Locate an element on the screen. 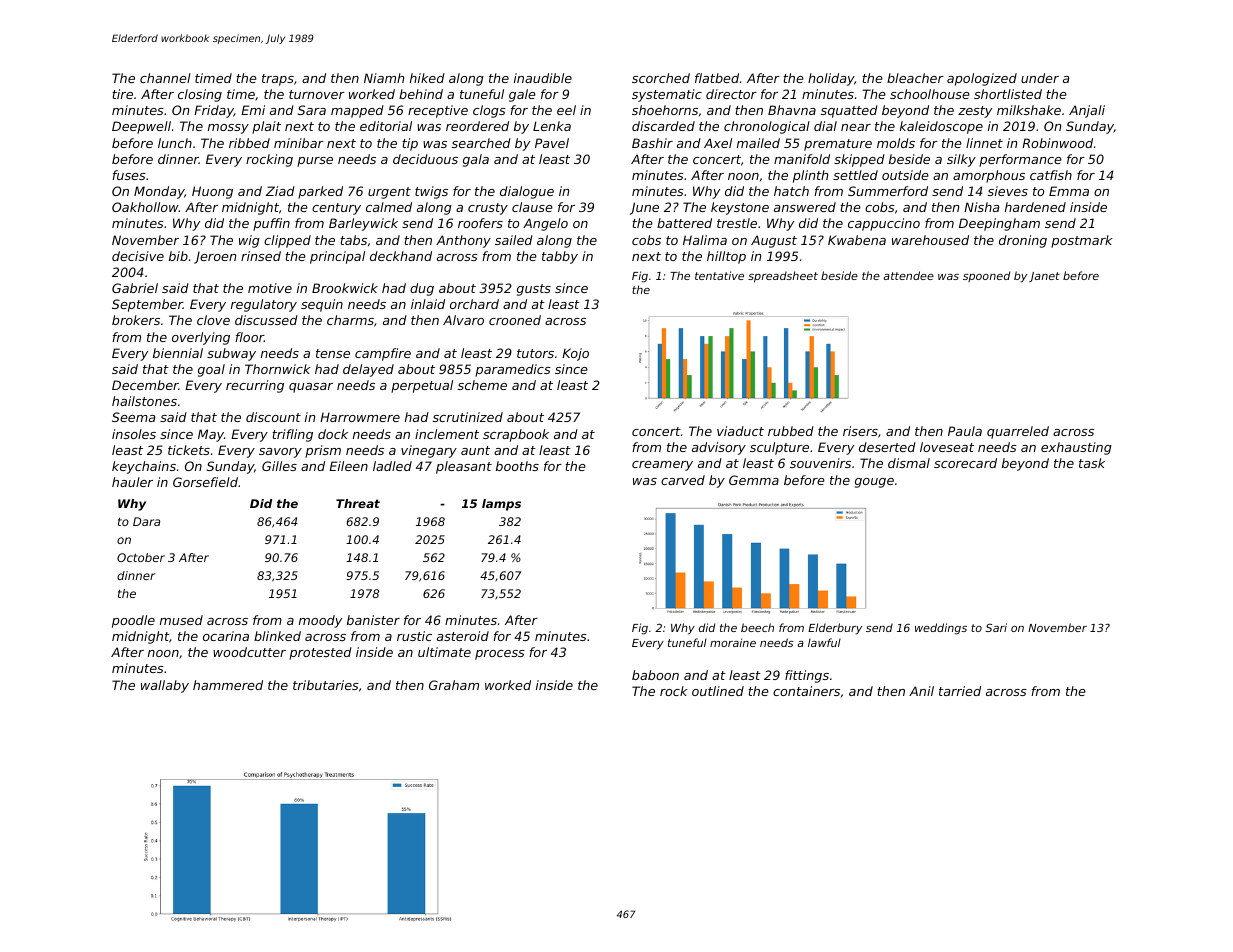 This screenshot has width=1233, height=952. battered is located at coordinates (684, 223).
